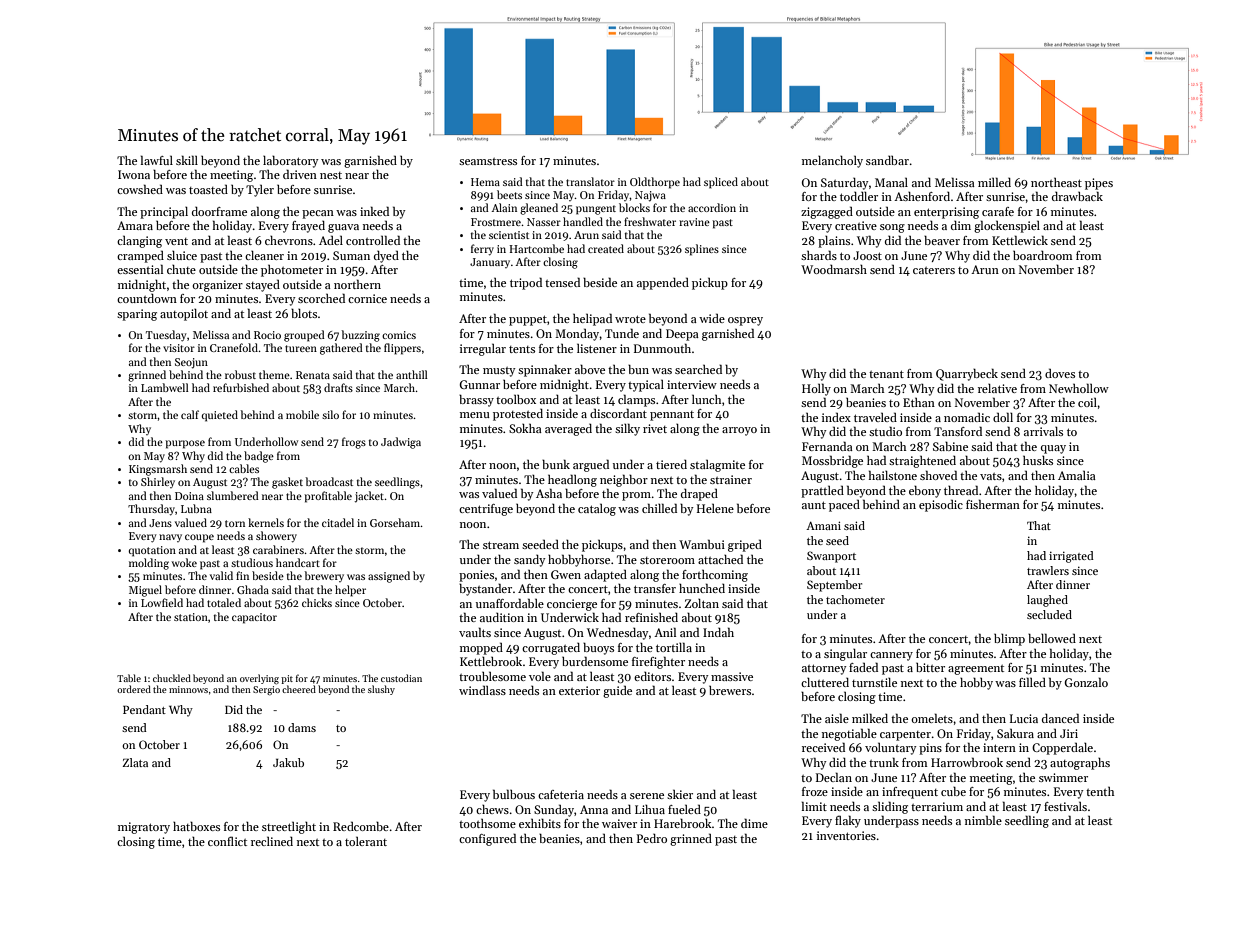 This document has width=1233, height=952. I want to click on capacitor, so click(254, 618).
